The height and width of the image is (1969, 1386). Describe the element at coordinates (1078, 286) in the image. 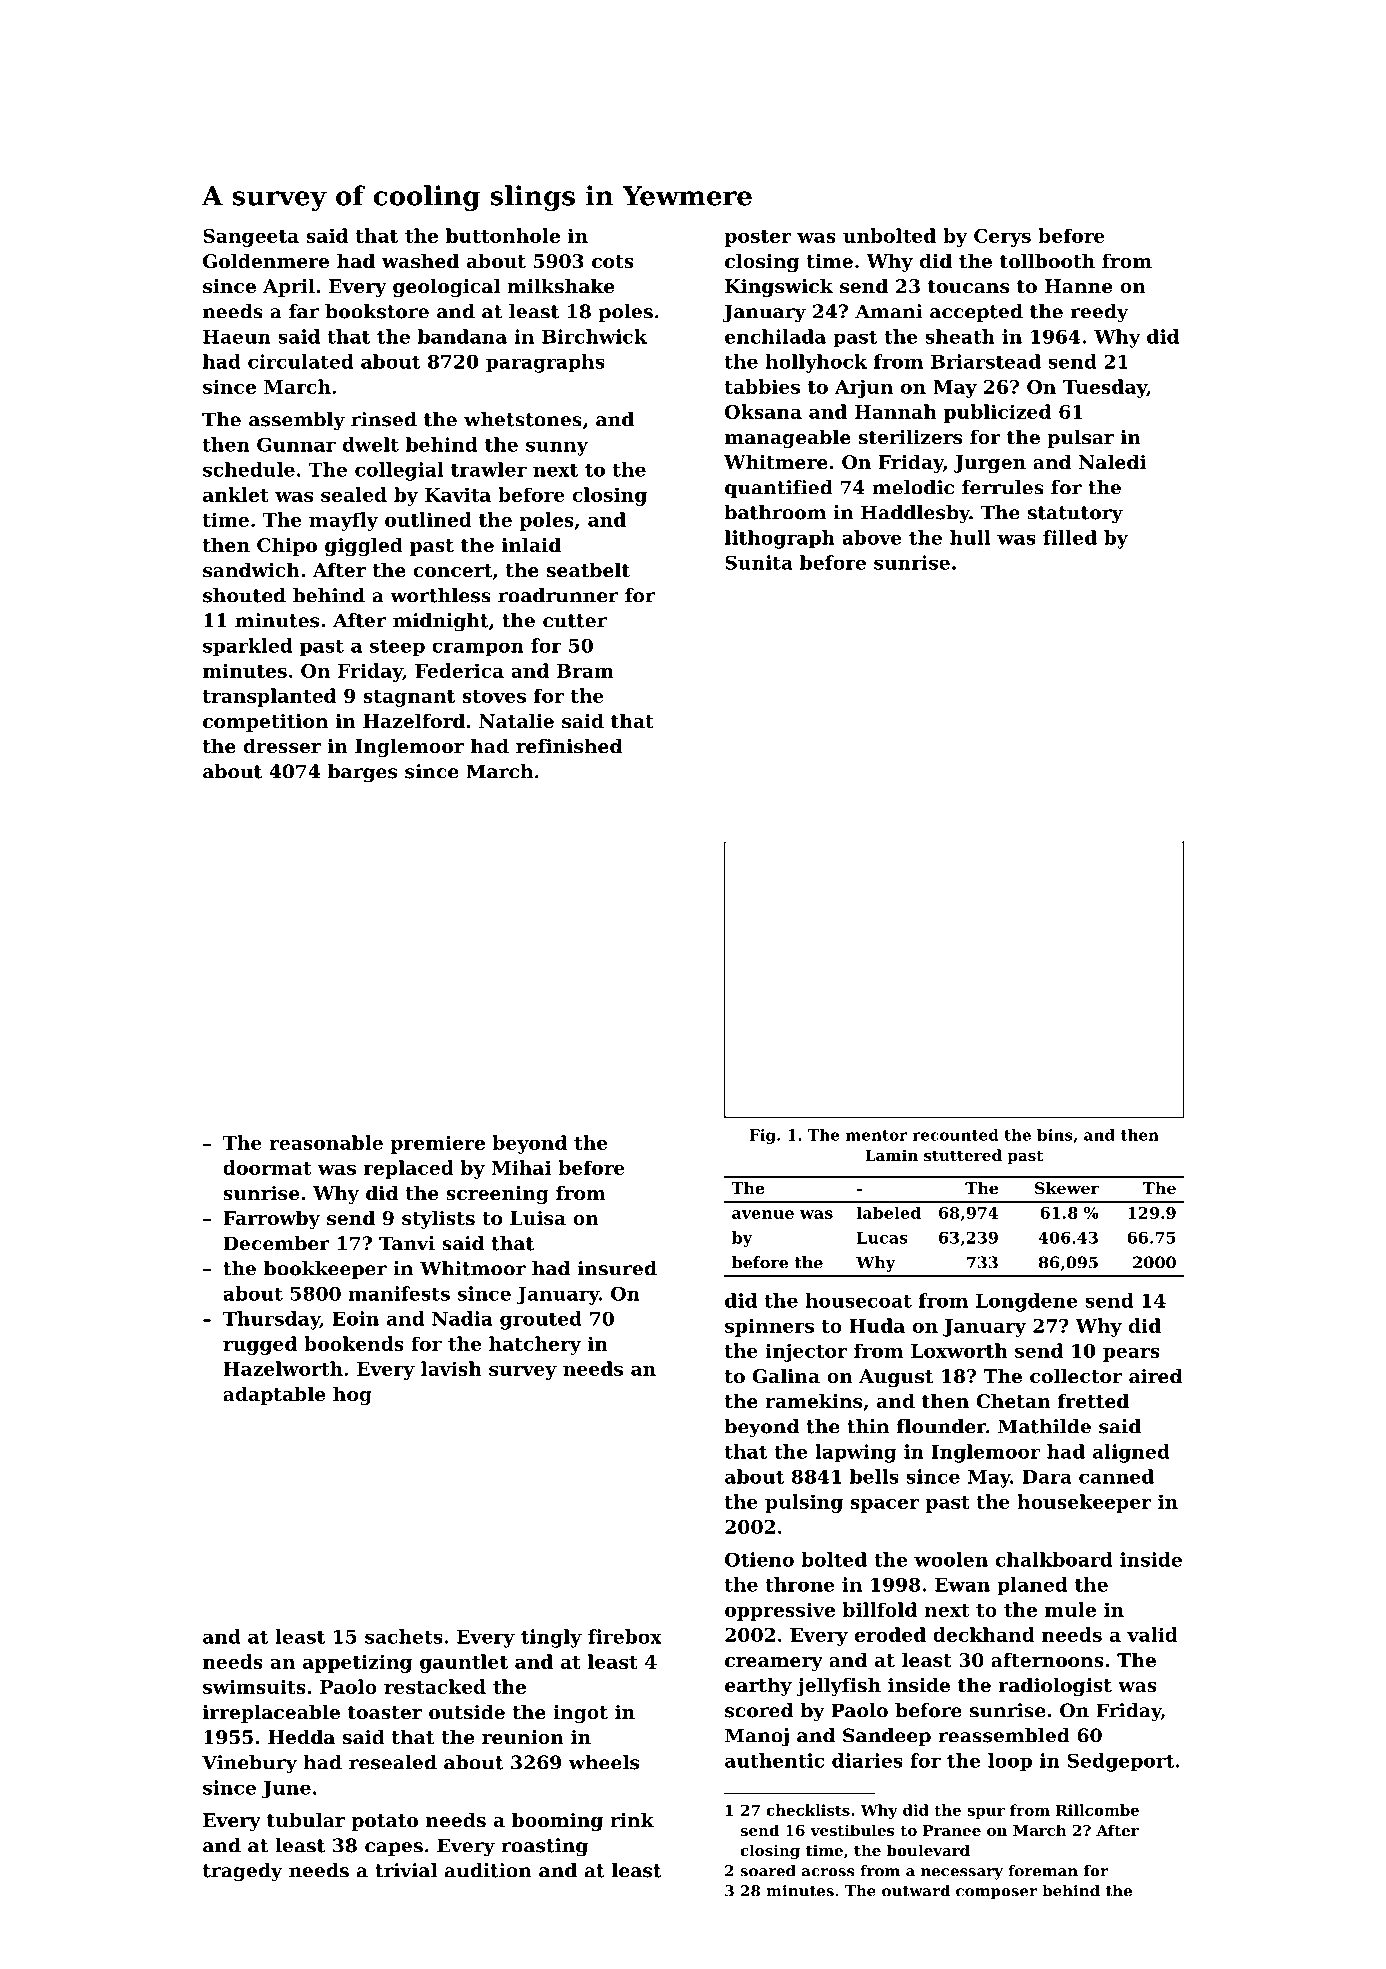

I see `Hanne` at that location.
